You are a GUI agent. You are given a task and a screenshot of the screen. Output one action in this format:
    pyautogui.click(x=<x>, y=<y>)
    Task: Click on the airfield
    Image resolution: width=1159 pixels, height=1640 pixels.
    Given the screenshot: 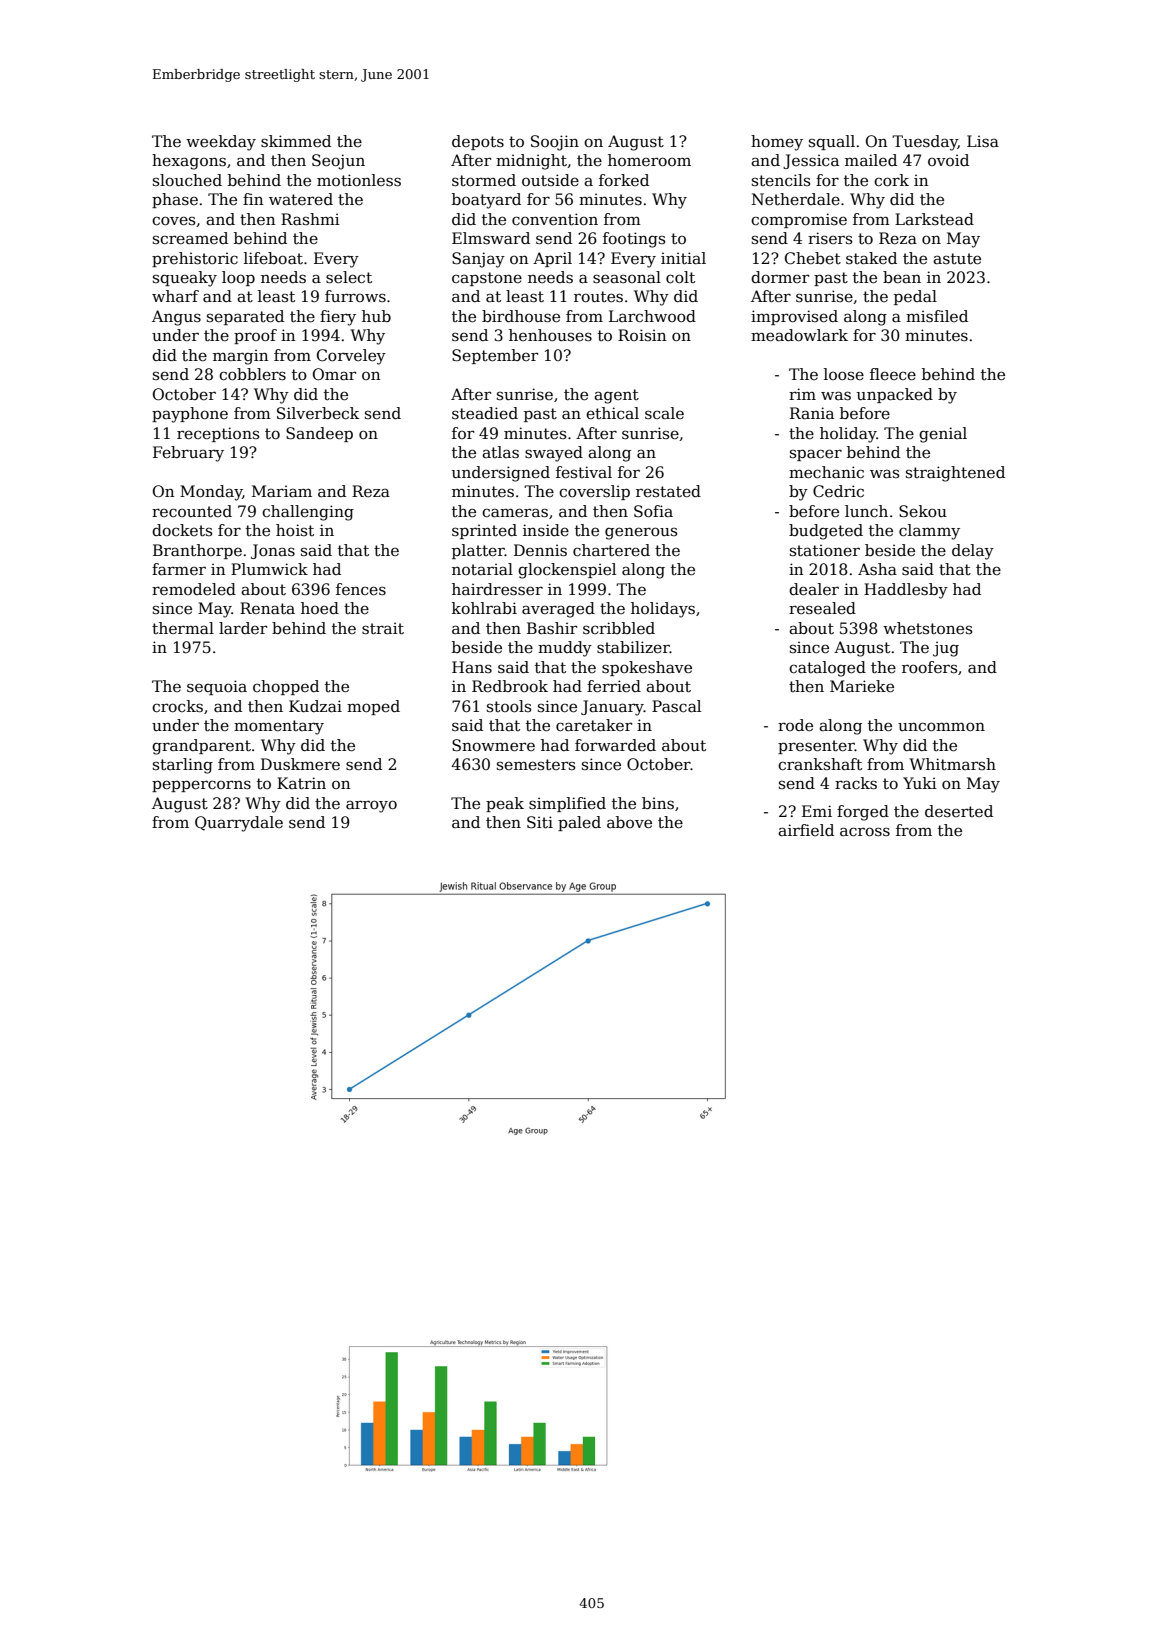 What is the action you would take?
    pyautogui.click(x=806, y=830)
